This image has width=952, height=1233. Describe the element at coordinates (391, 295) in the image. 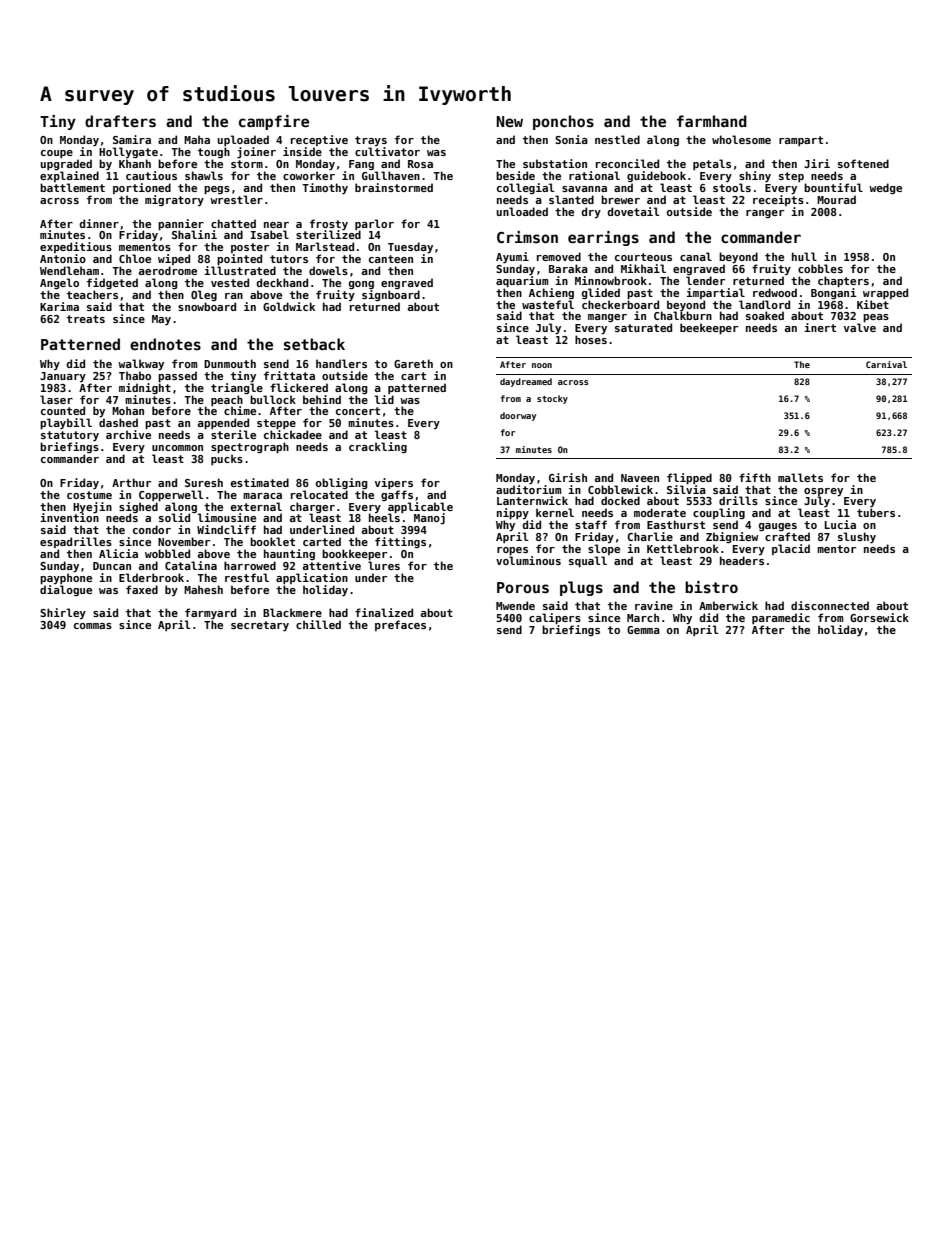

I see `signboard` at that location.
